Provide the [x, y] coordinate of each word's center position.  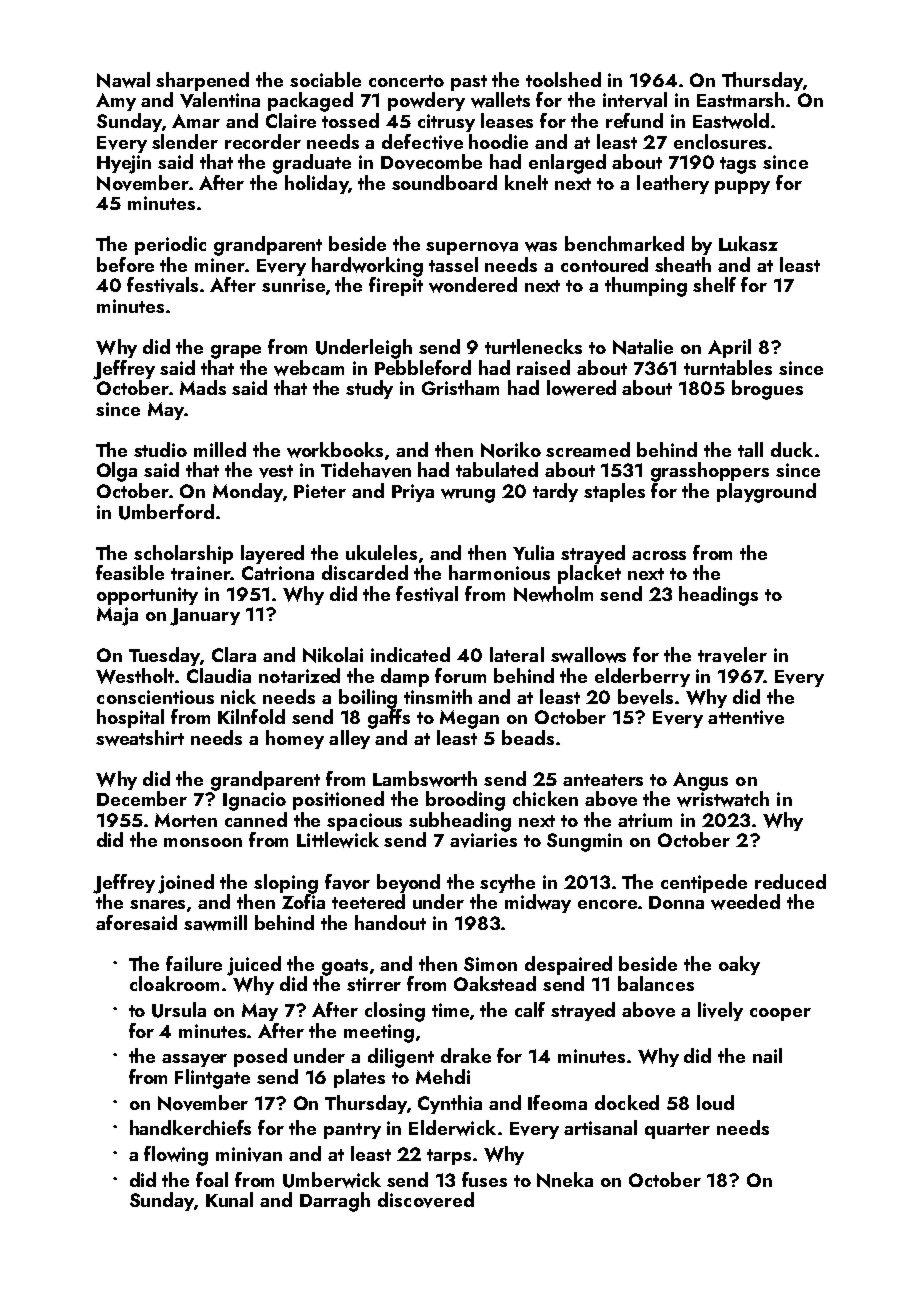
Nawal [123, 80]
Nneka [565, 1180]
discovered [426, 1200]
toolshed [563, 79]
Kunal [229, 1199]
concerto [406, 81]
